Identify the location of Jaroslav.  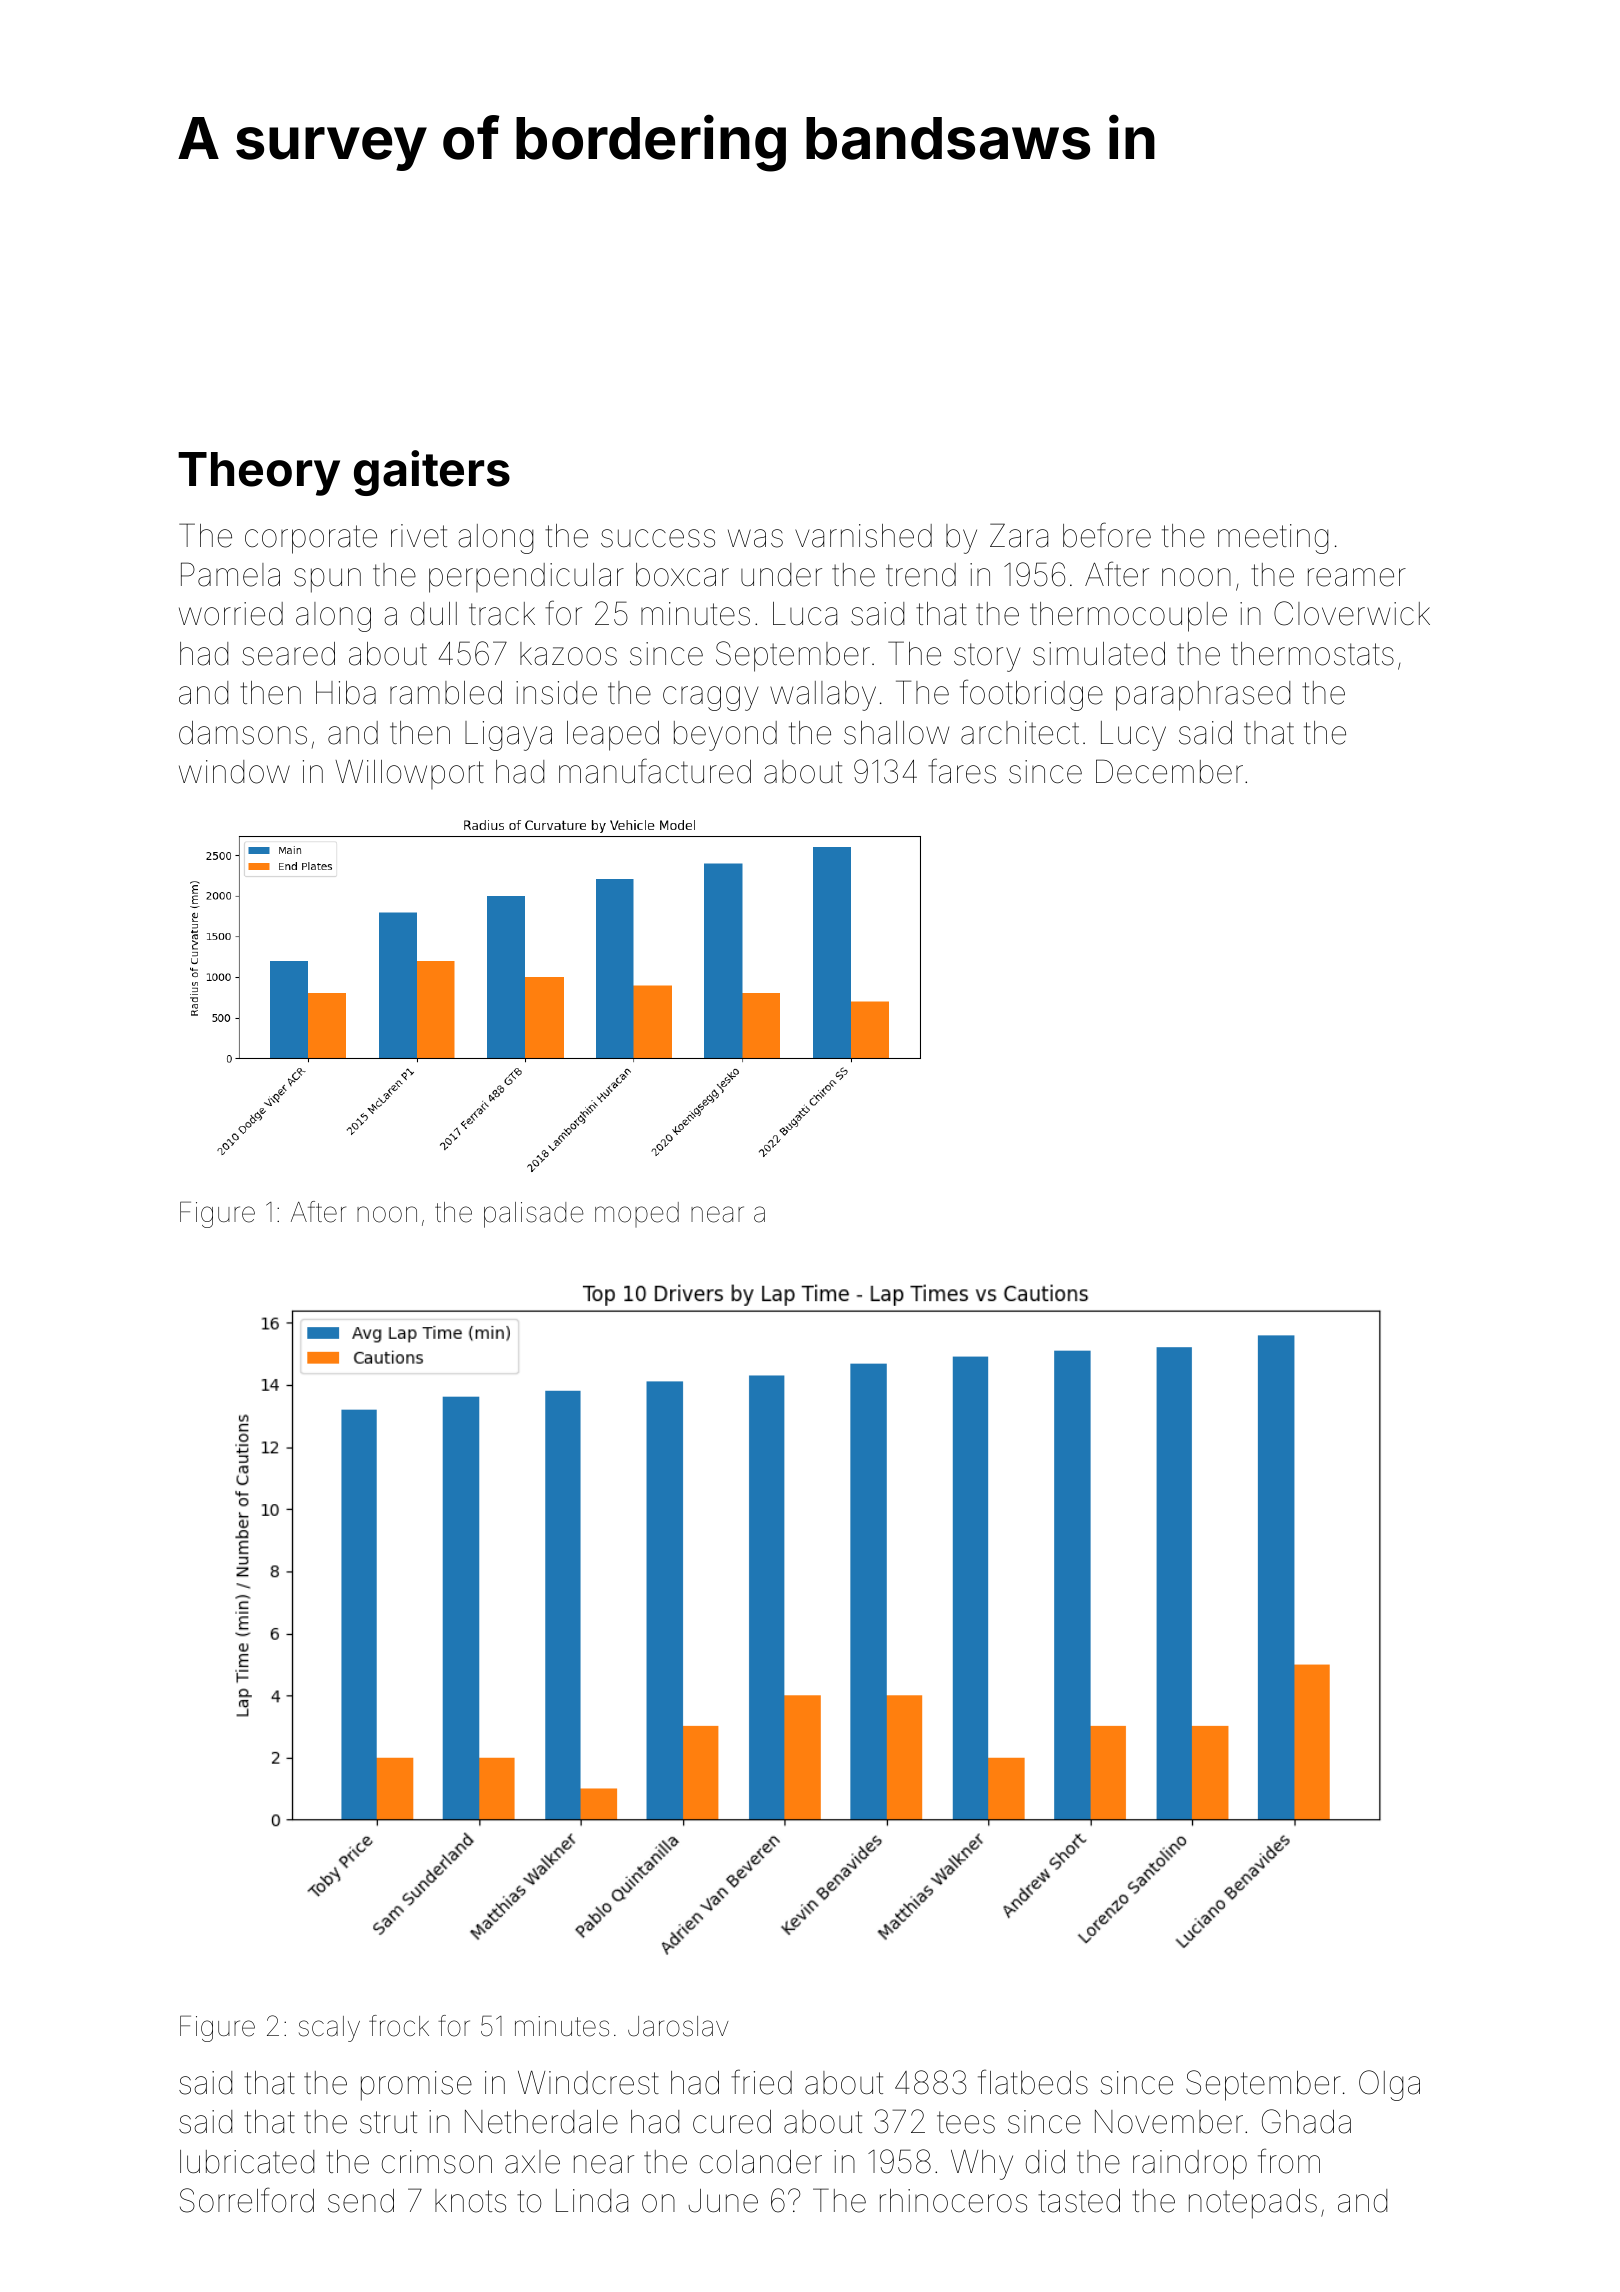
(678, 2026).
